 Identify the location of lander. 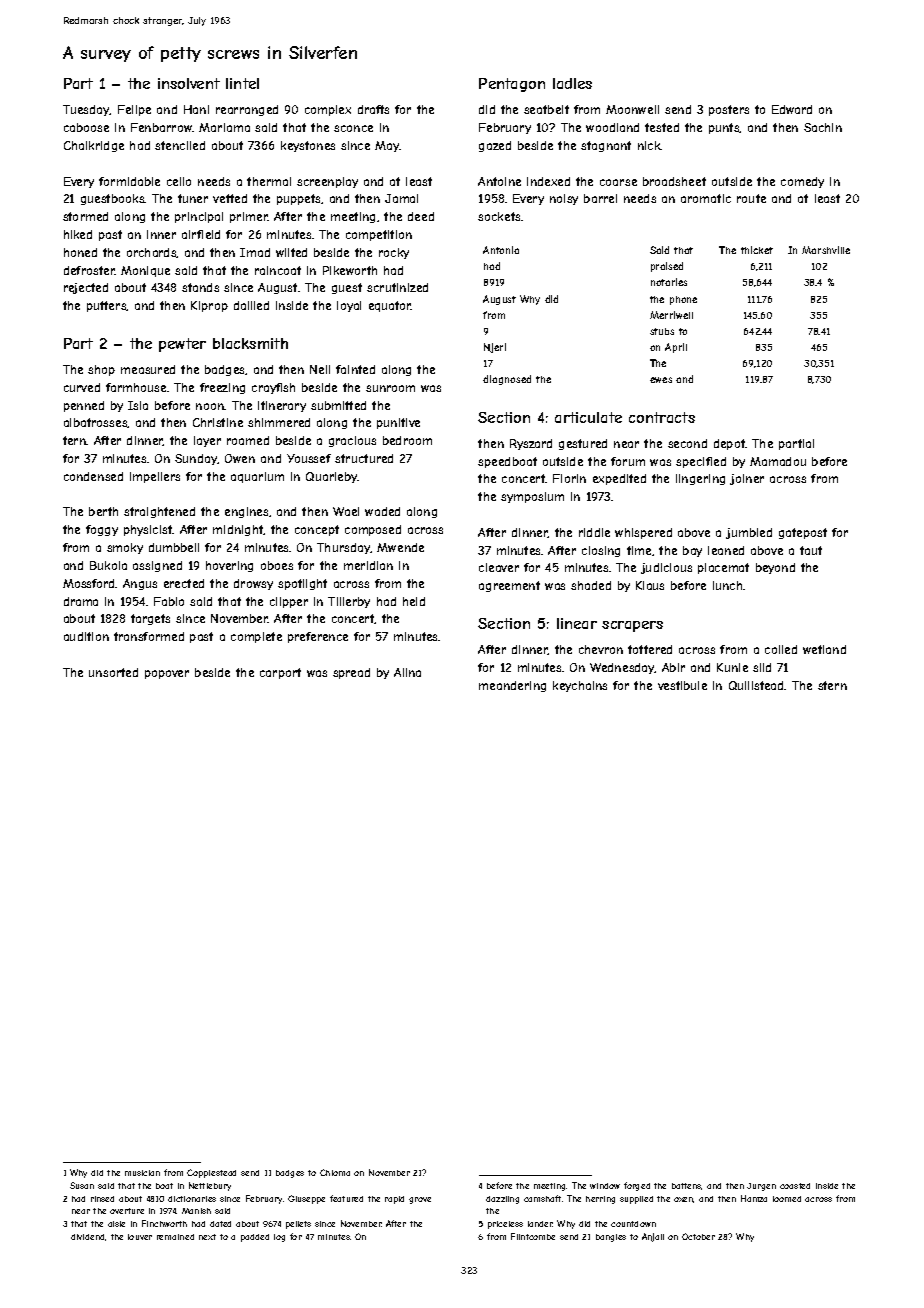
(540, 1224).
